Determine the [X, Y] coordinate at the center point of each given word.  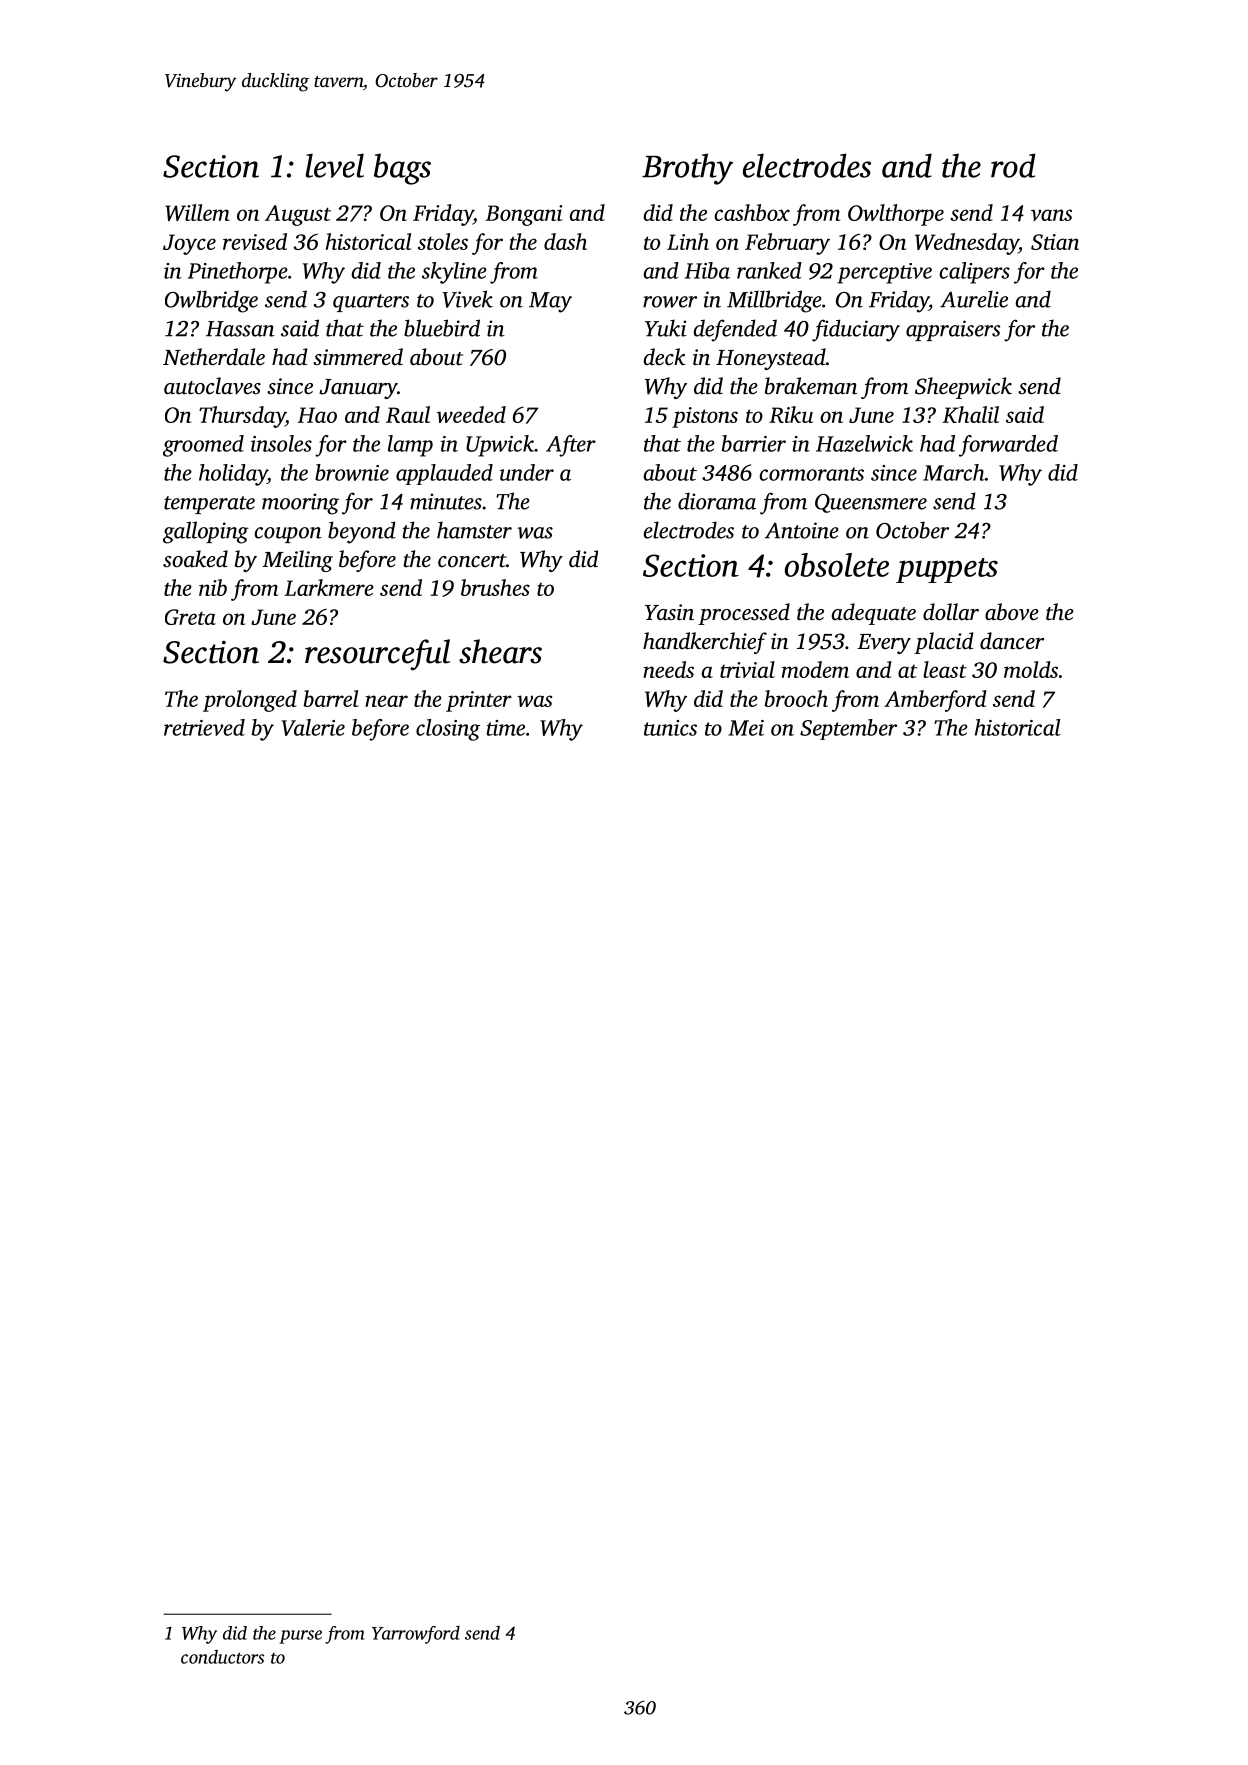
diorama [717, 501]
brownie [352, 472]
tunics [670, 728]
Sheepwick [963, 388]
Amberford [935, 701]
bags [402, 169]
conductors [222, 1657]
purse [300, 1637]
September [848, 729]
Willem [197, 212]
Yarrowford [416, 1635]
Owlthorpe [896, 215]
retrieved [204, 727]
